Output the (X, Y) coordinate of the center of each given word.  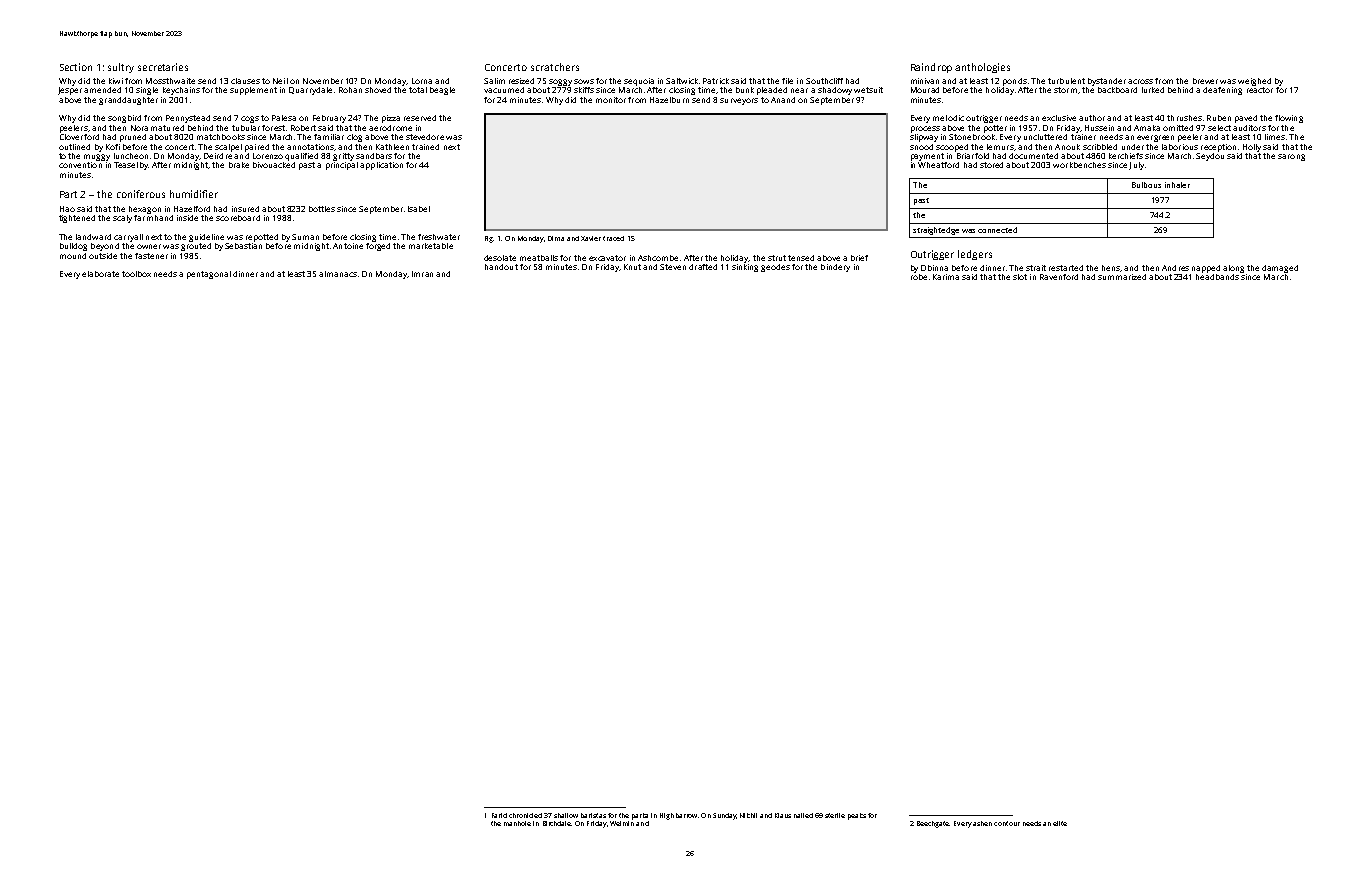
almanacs (338, 274)
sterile (835, 815)
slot (1020, 277)
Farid (499, 815)
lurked (1153, 90)
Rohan (350, 90)
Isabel (419, 209)
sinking (745, 268)
